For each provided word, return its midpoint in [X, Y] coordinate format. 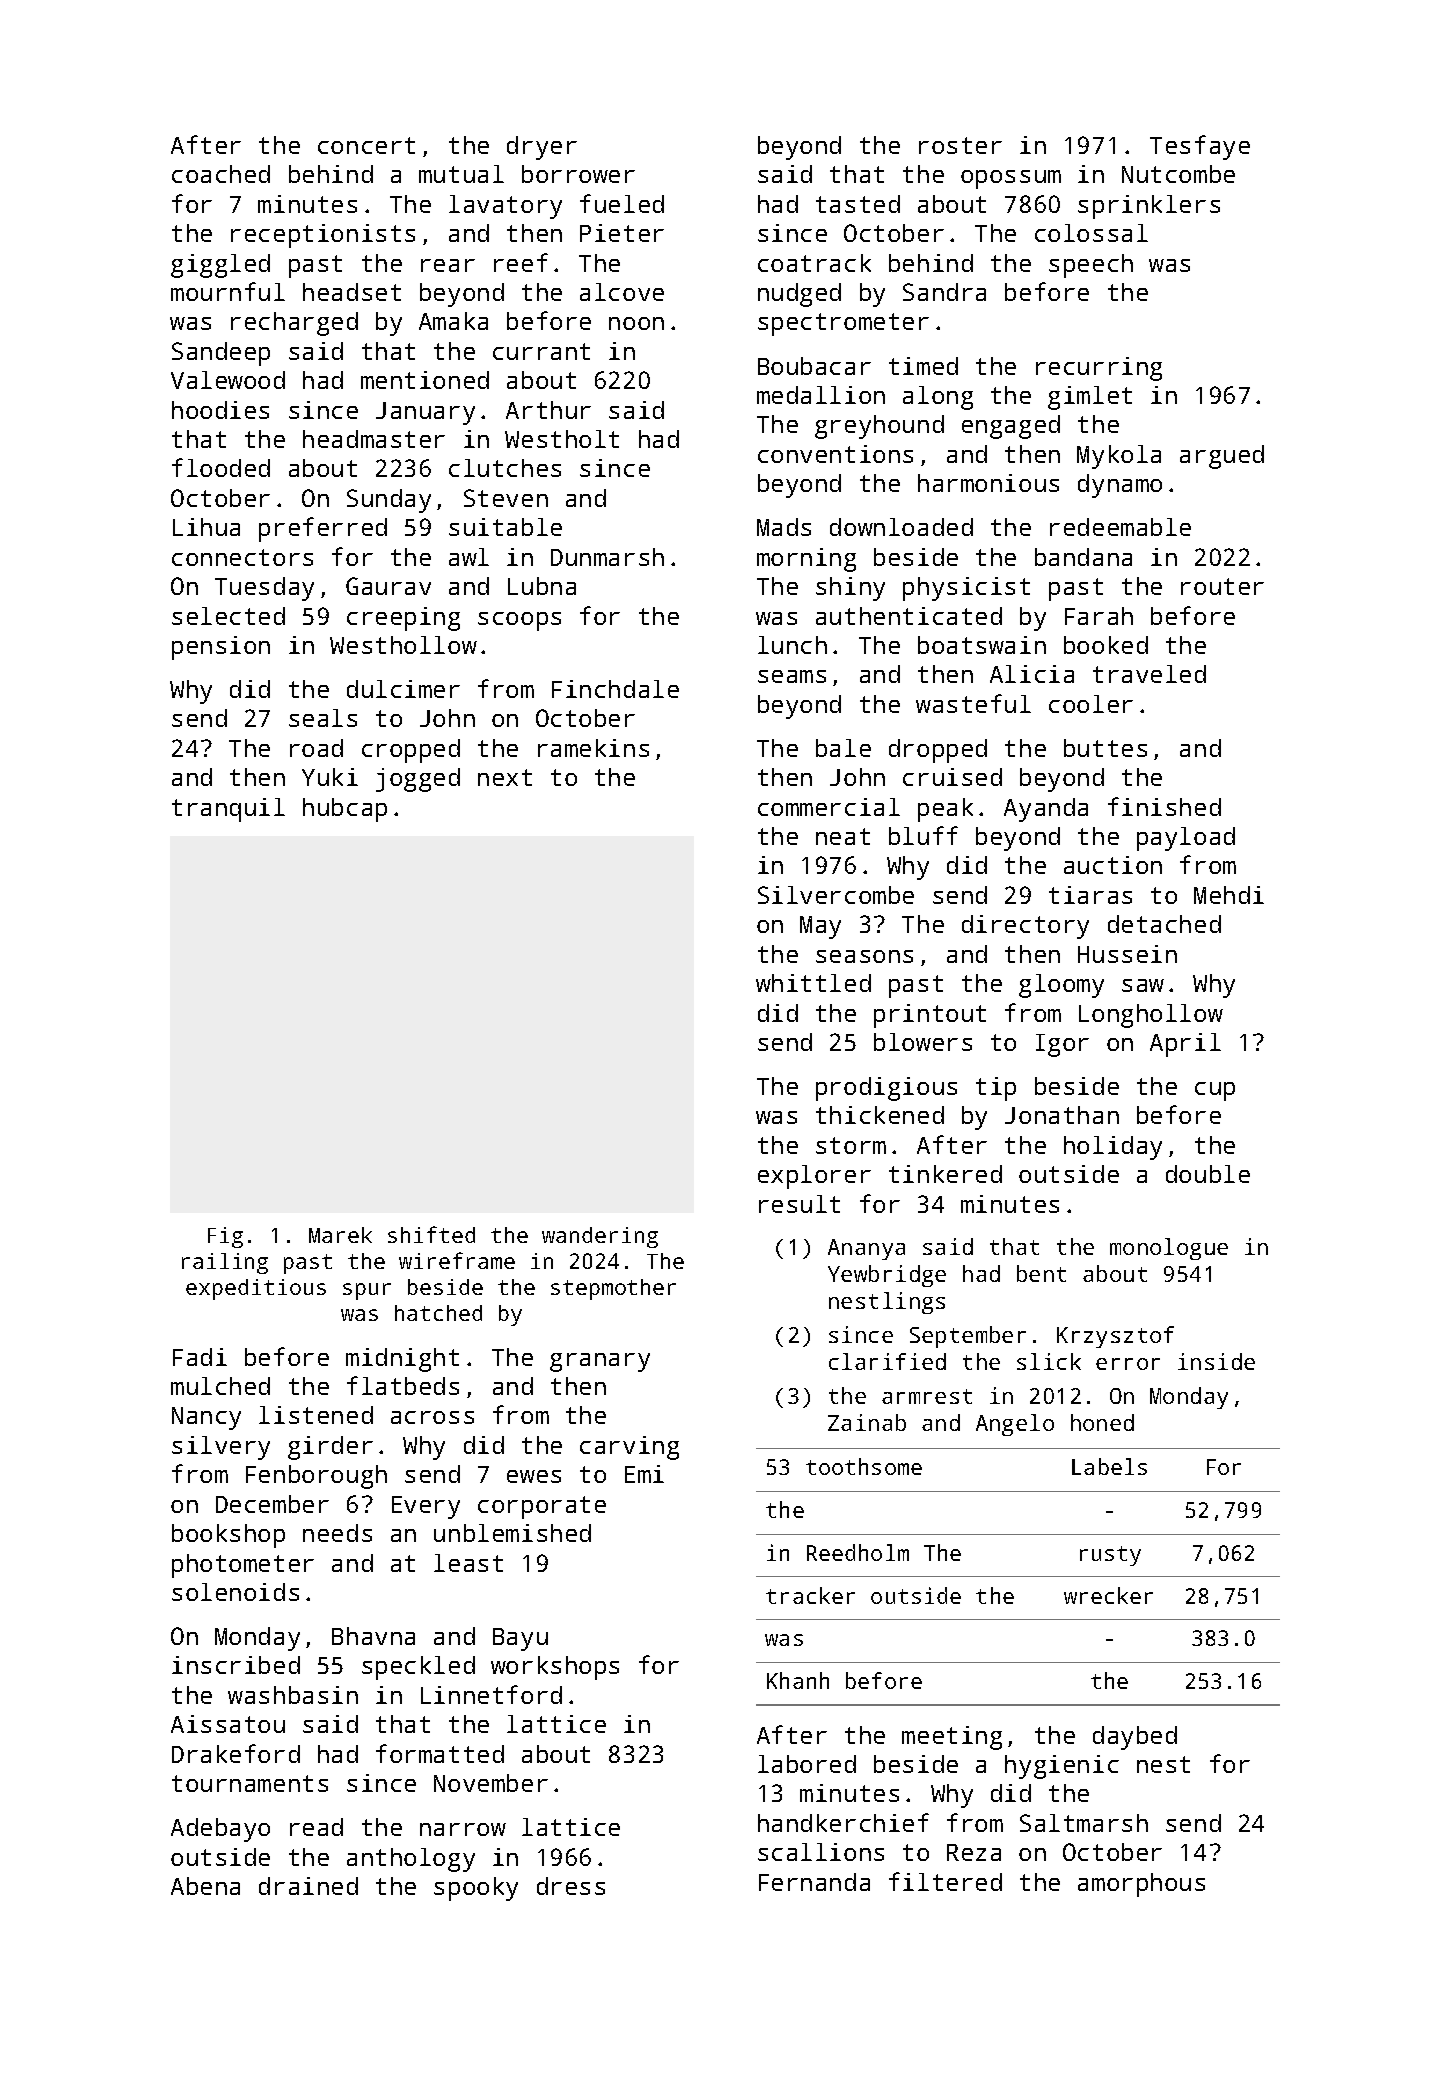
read [316, 1827]
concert [366, 145]
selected [228, 616]
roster [960, 145]
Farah [1099, 616]
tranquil [228, 810]
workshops [555, 1668]
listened [316, 1415]
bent [1041, 1273]
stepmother [613, 1289]
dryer [542, 148]
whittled [813, 983]
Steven [506, 498]
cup [1215, 1091]
